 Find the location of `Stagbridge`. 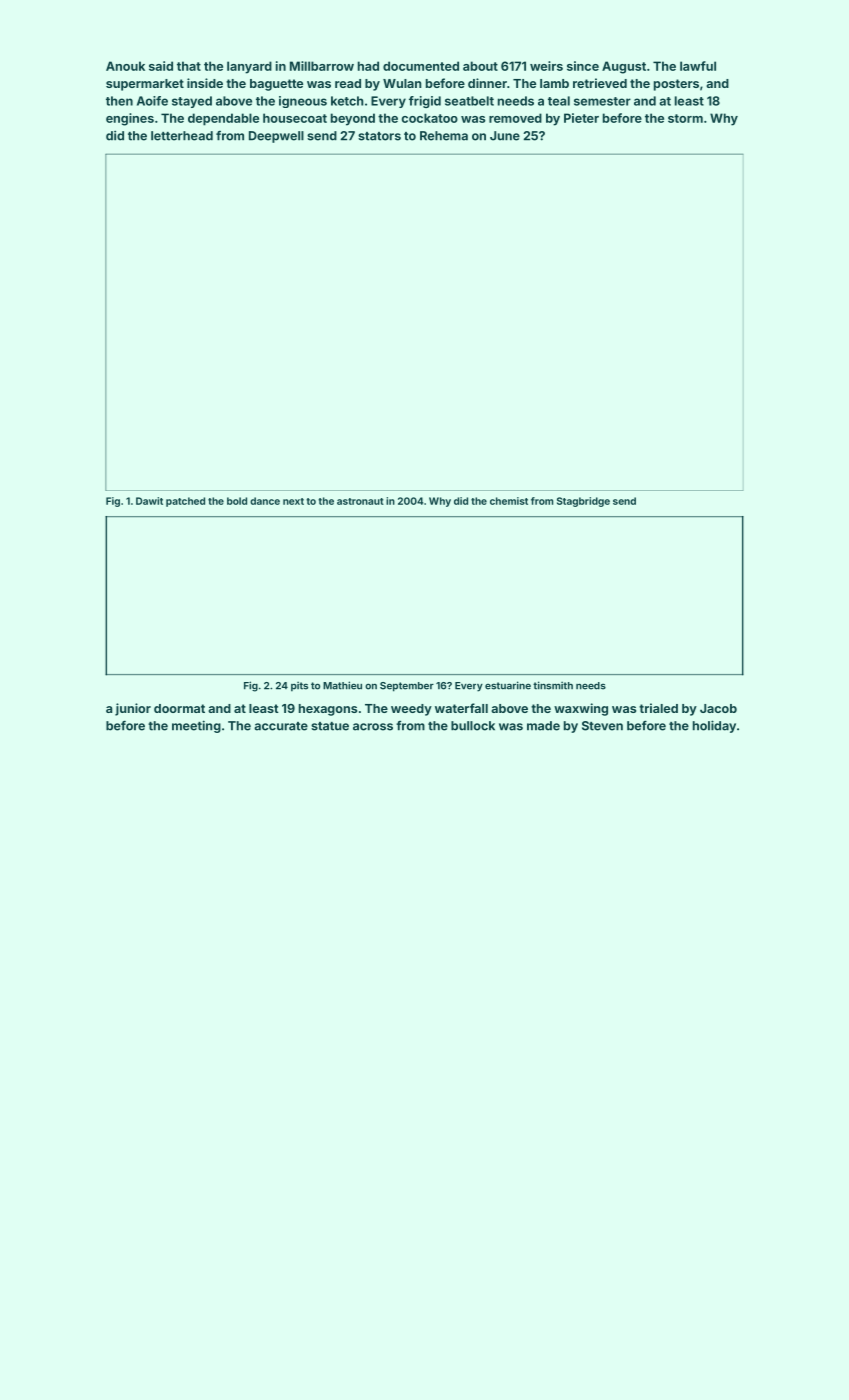

Stagbridge is located at coordinates (583, 502).
